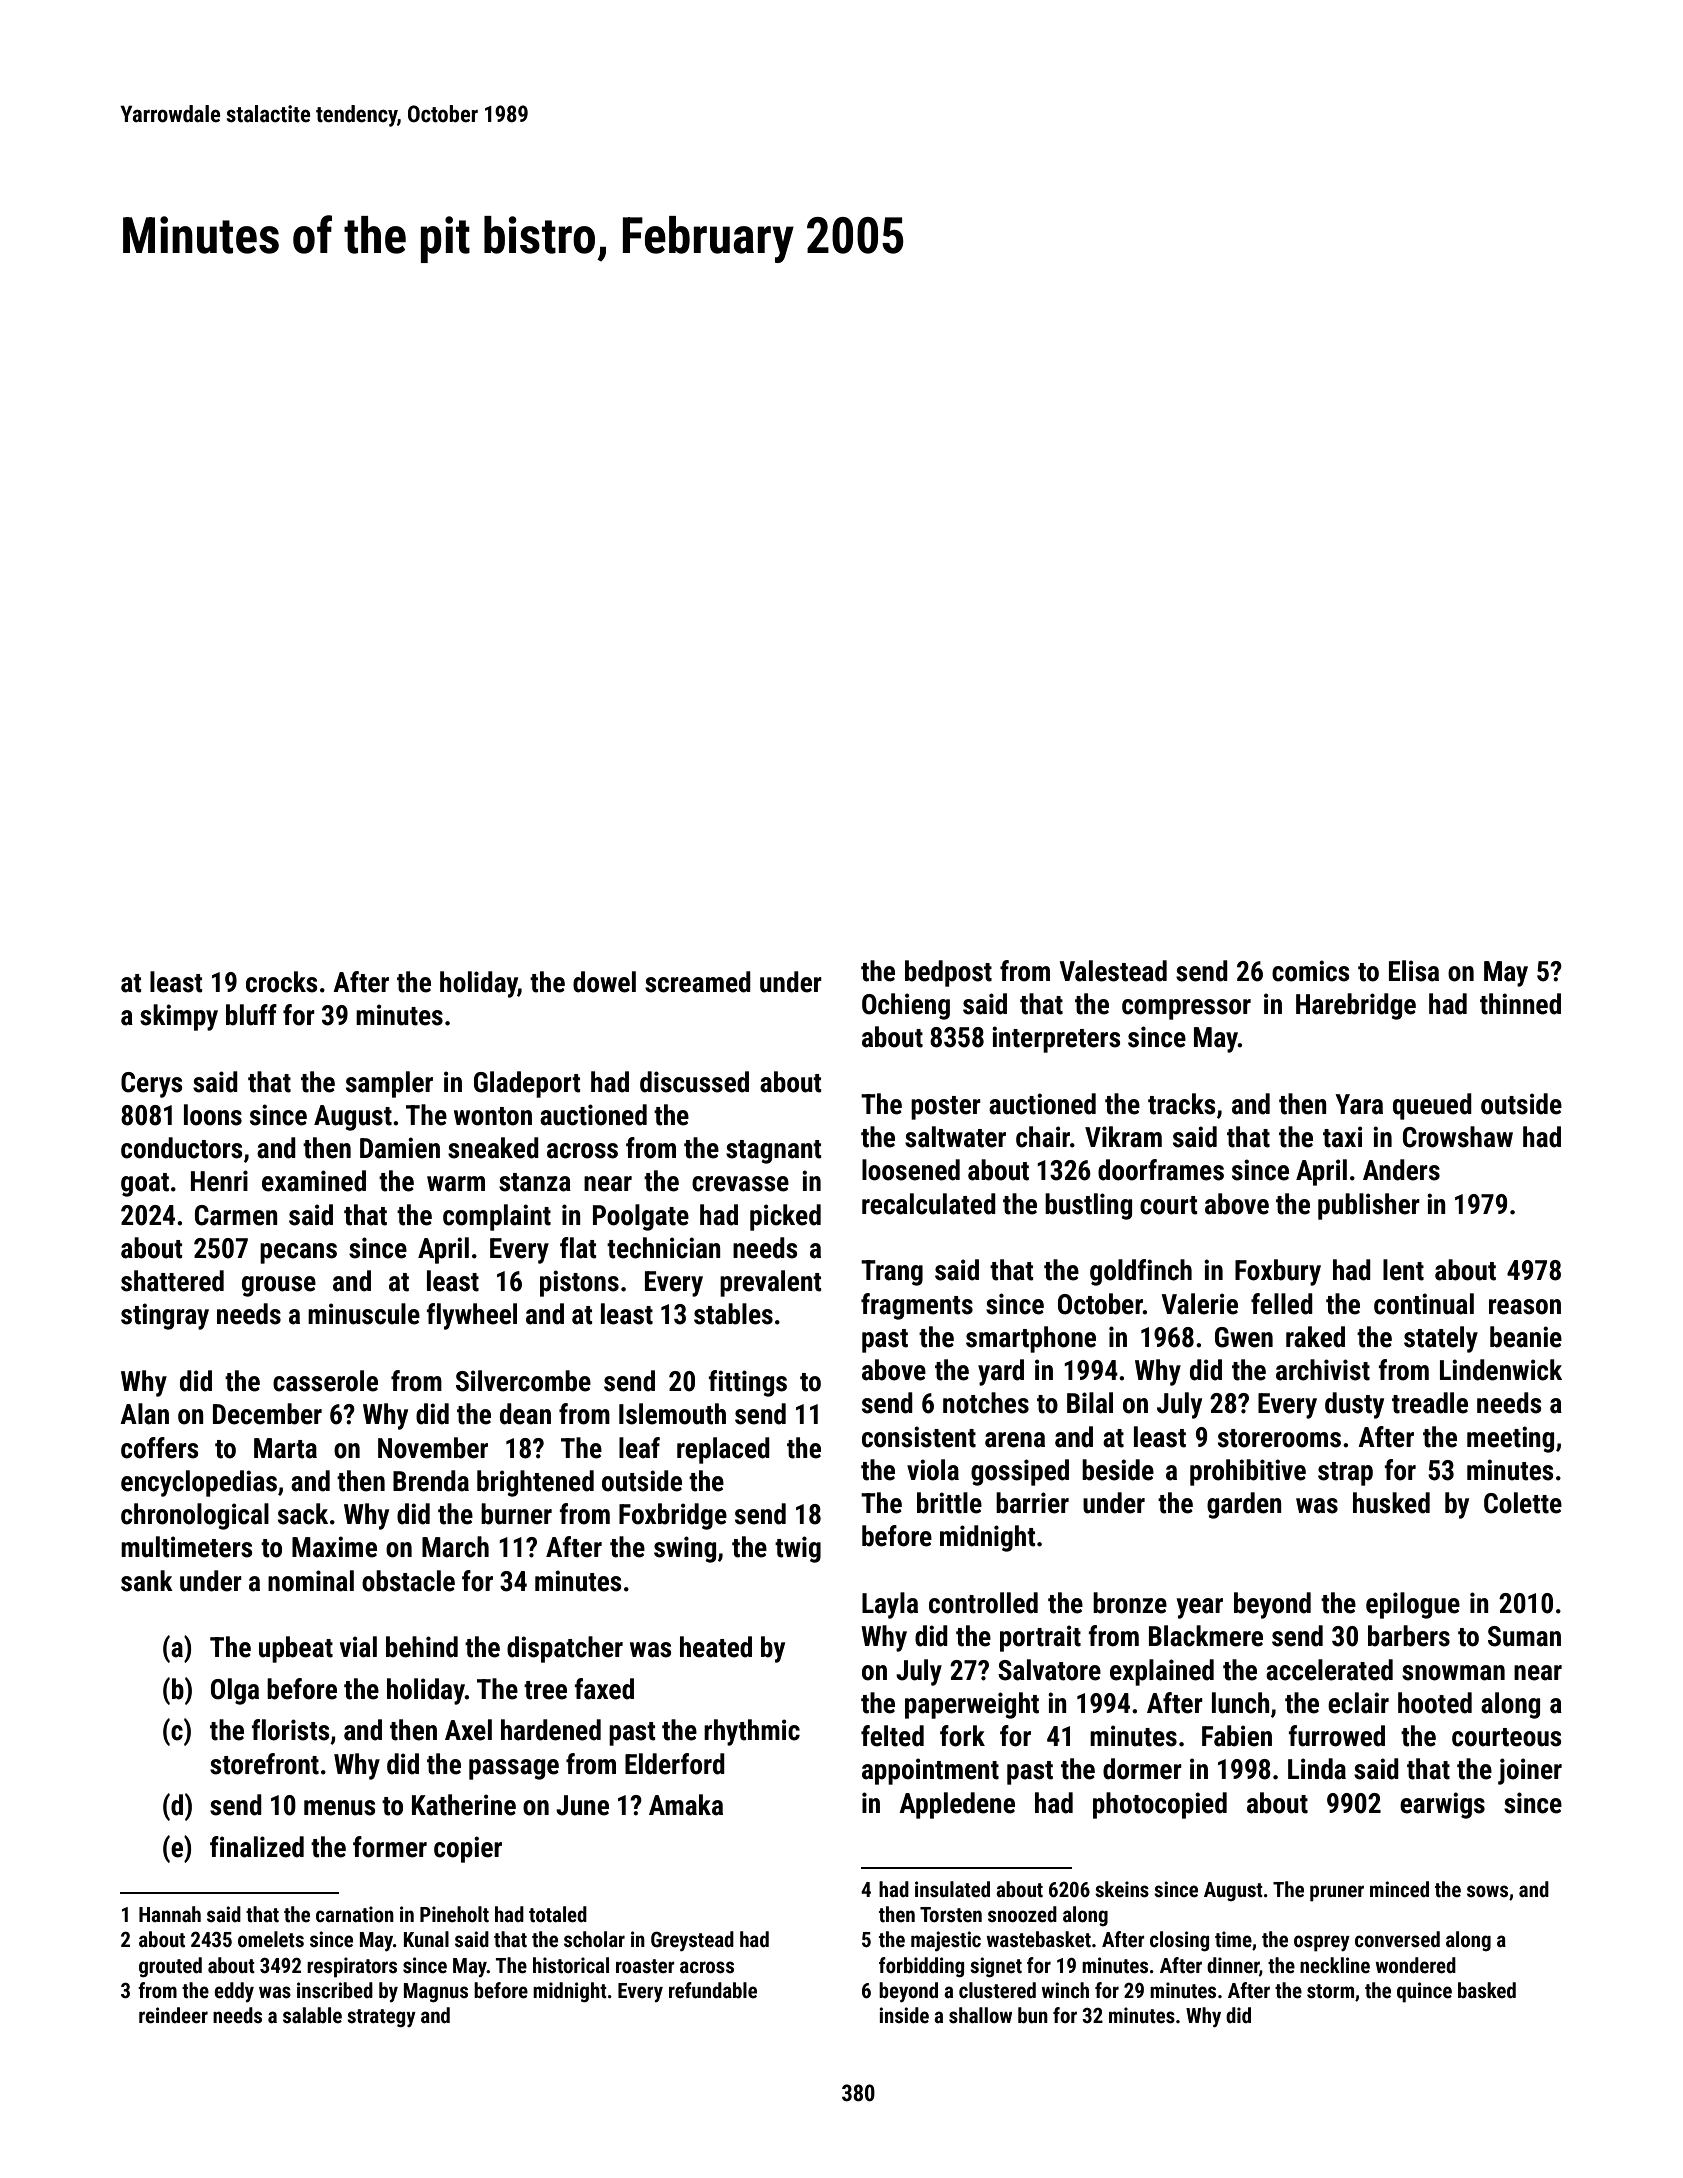 Image resolution: width=1683 pixels, height=2178 pixels. What do you see at coordinates (1354, 1405) in the screenshot?
I see `dusty` at bounding box center [1354, 1405].
